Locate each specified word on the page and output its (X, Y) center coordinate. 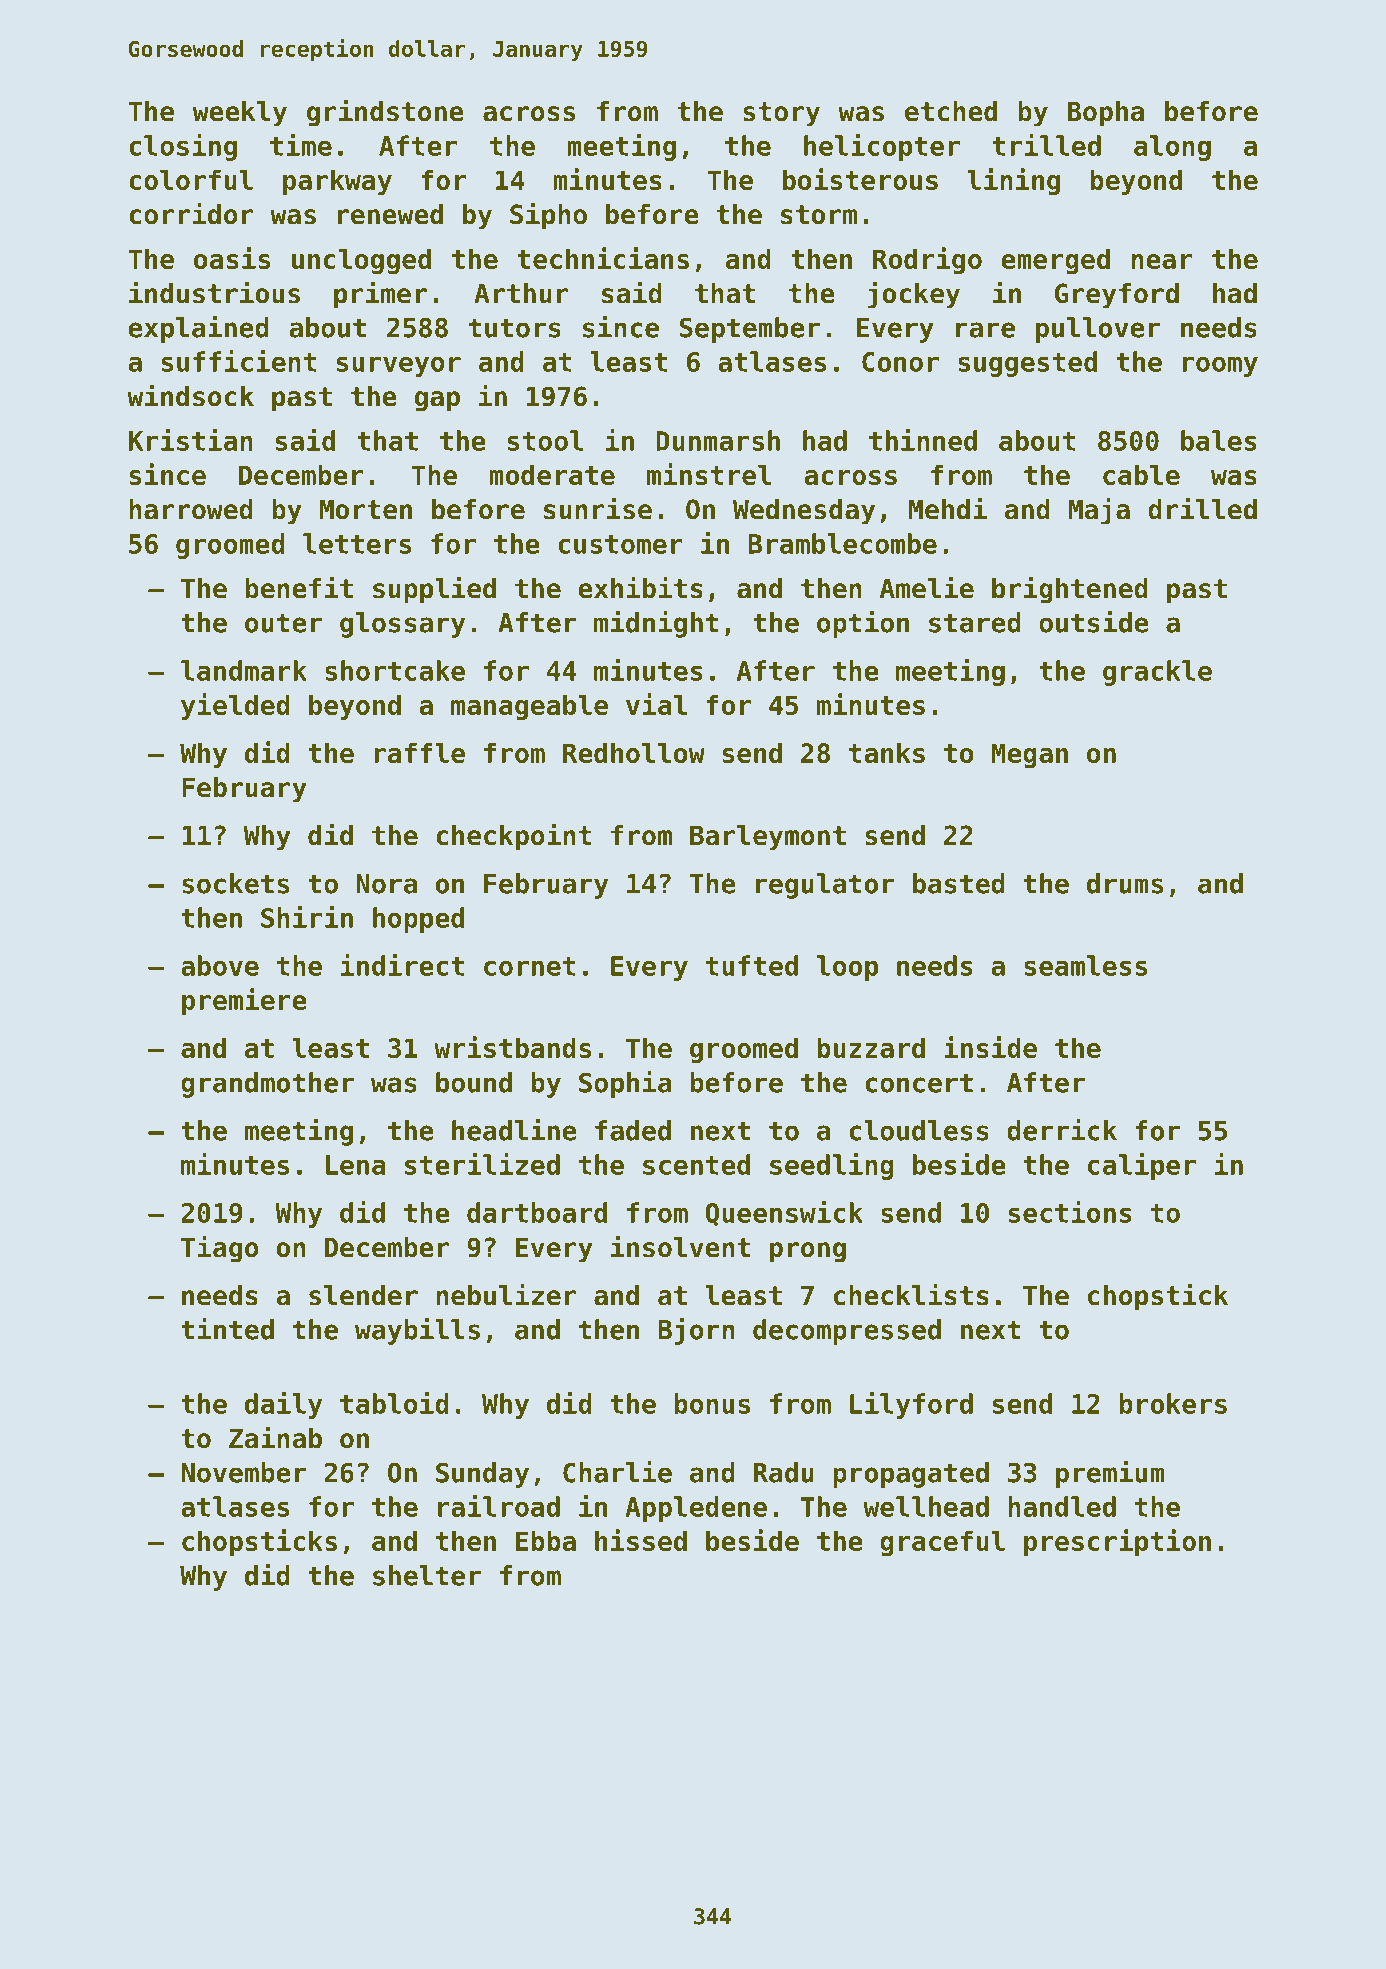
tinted (227, 1329)
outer (283, 623)
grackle (1157, 673)
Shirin (307, 917)
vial (656, 704)
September (750, 330)
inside (990, 1047)
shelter (427, 1575)
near (1161, 261)
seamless (1085, 965)
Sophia (625, 1084)
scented (696, 1164)
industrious (214, 292)
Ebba (546, 1540)
